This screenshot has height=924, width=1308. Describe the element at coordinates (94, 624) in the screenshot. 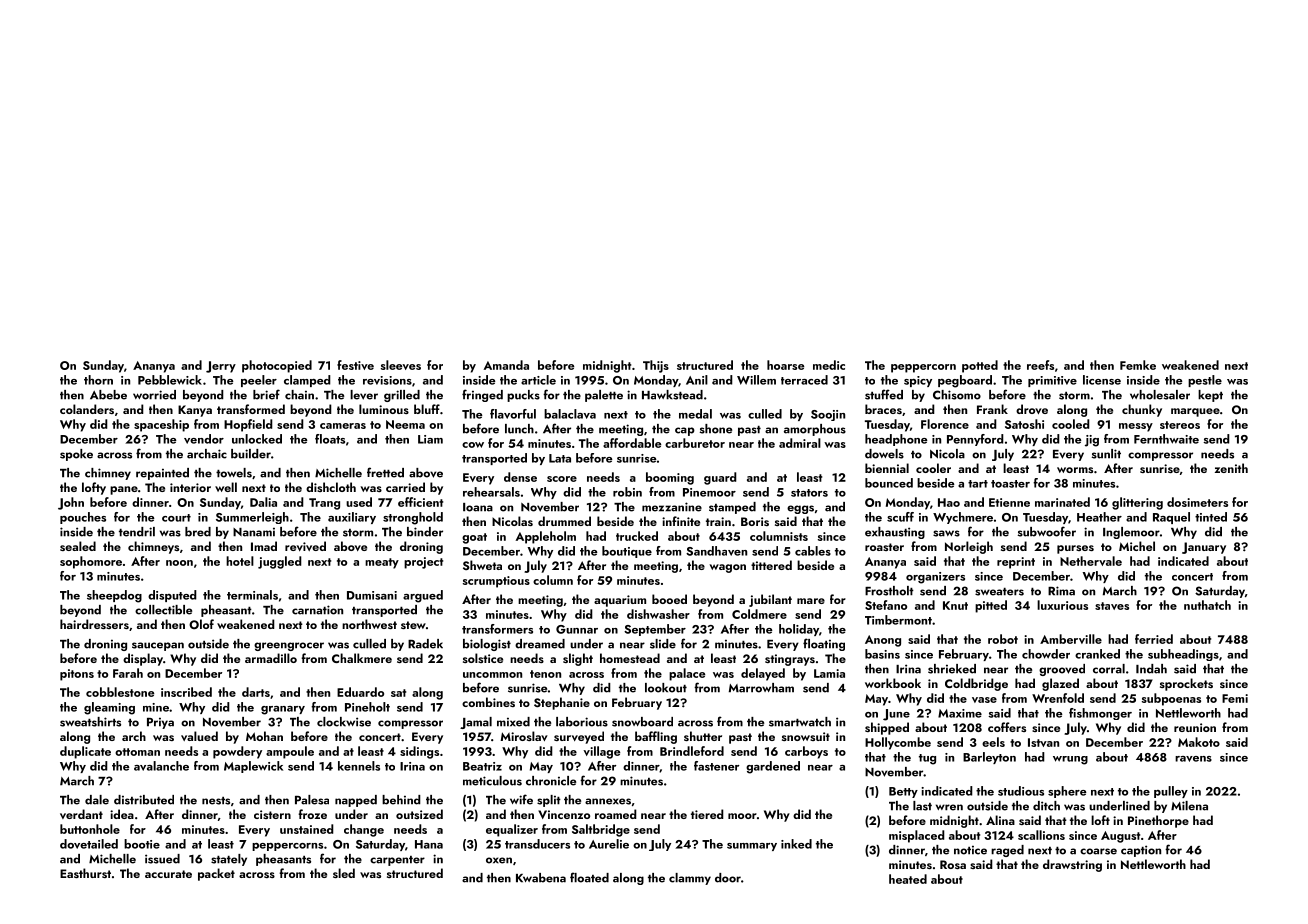

I see `hairdressers` at that location.
